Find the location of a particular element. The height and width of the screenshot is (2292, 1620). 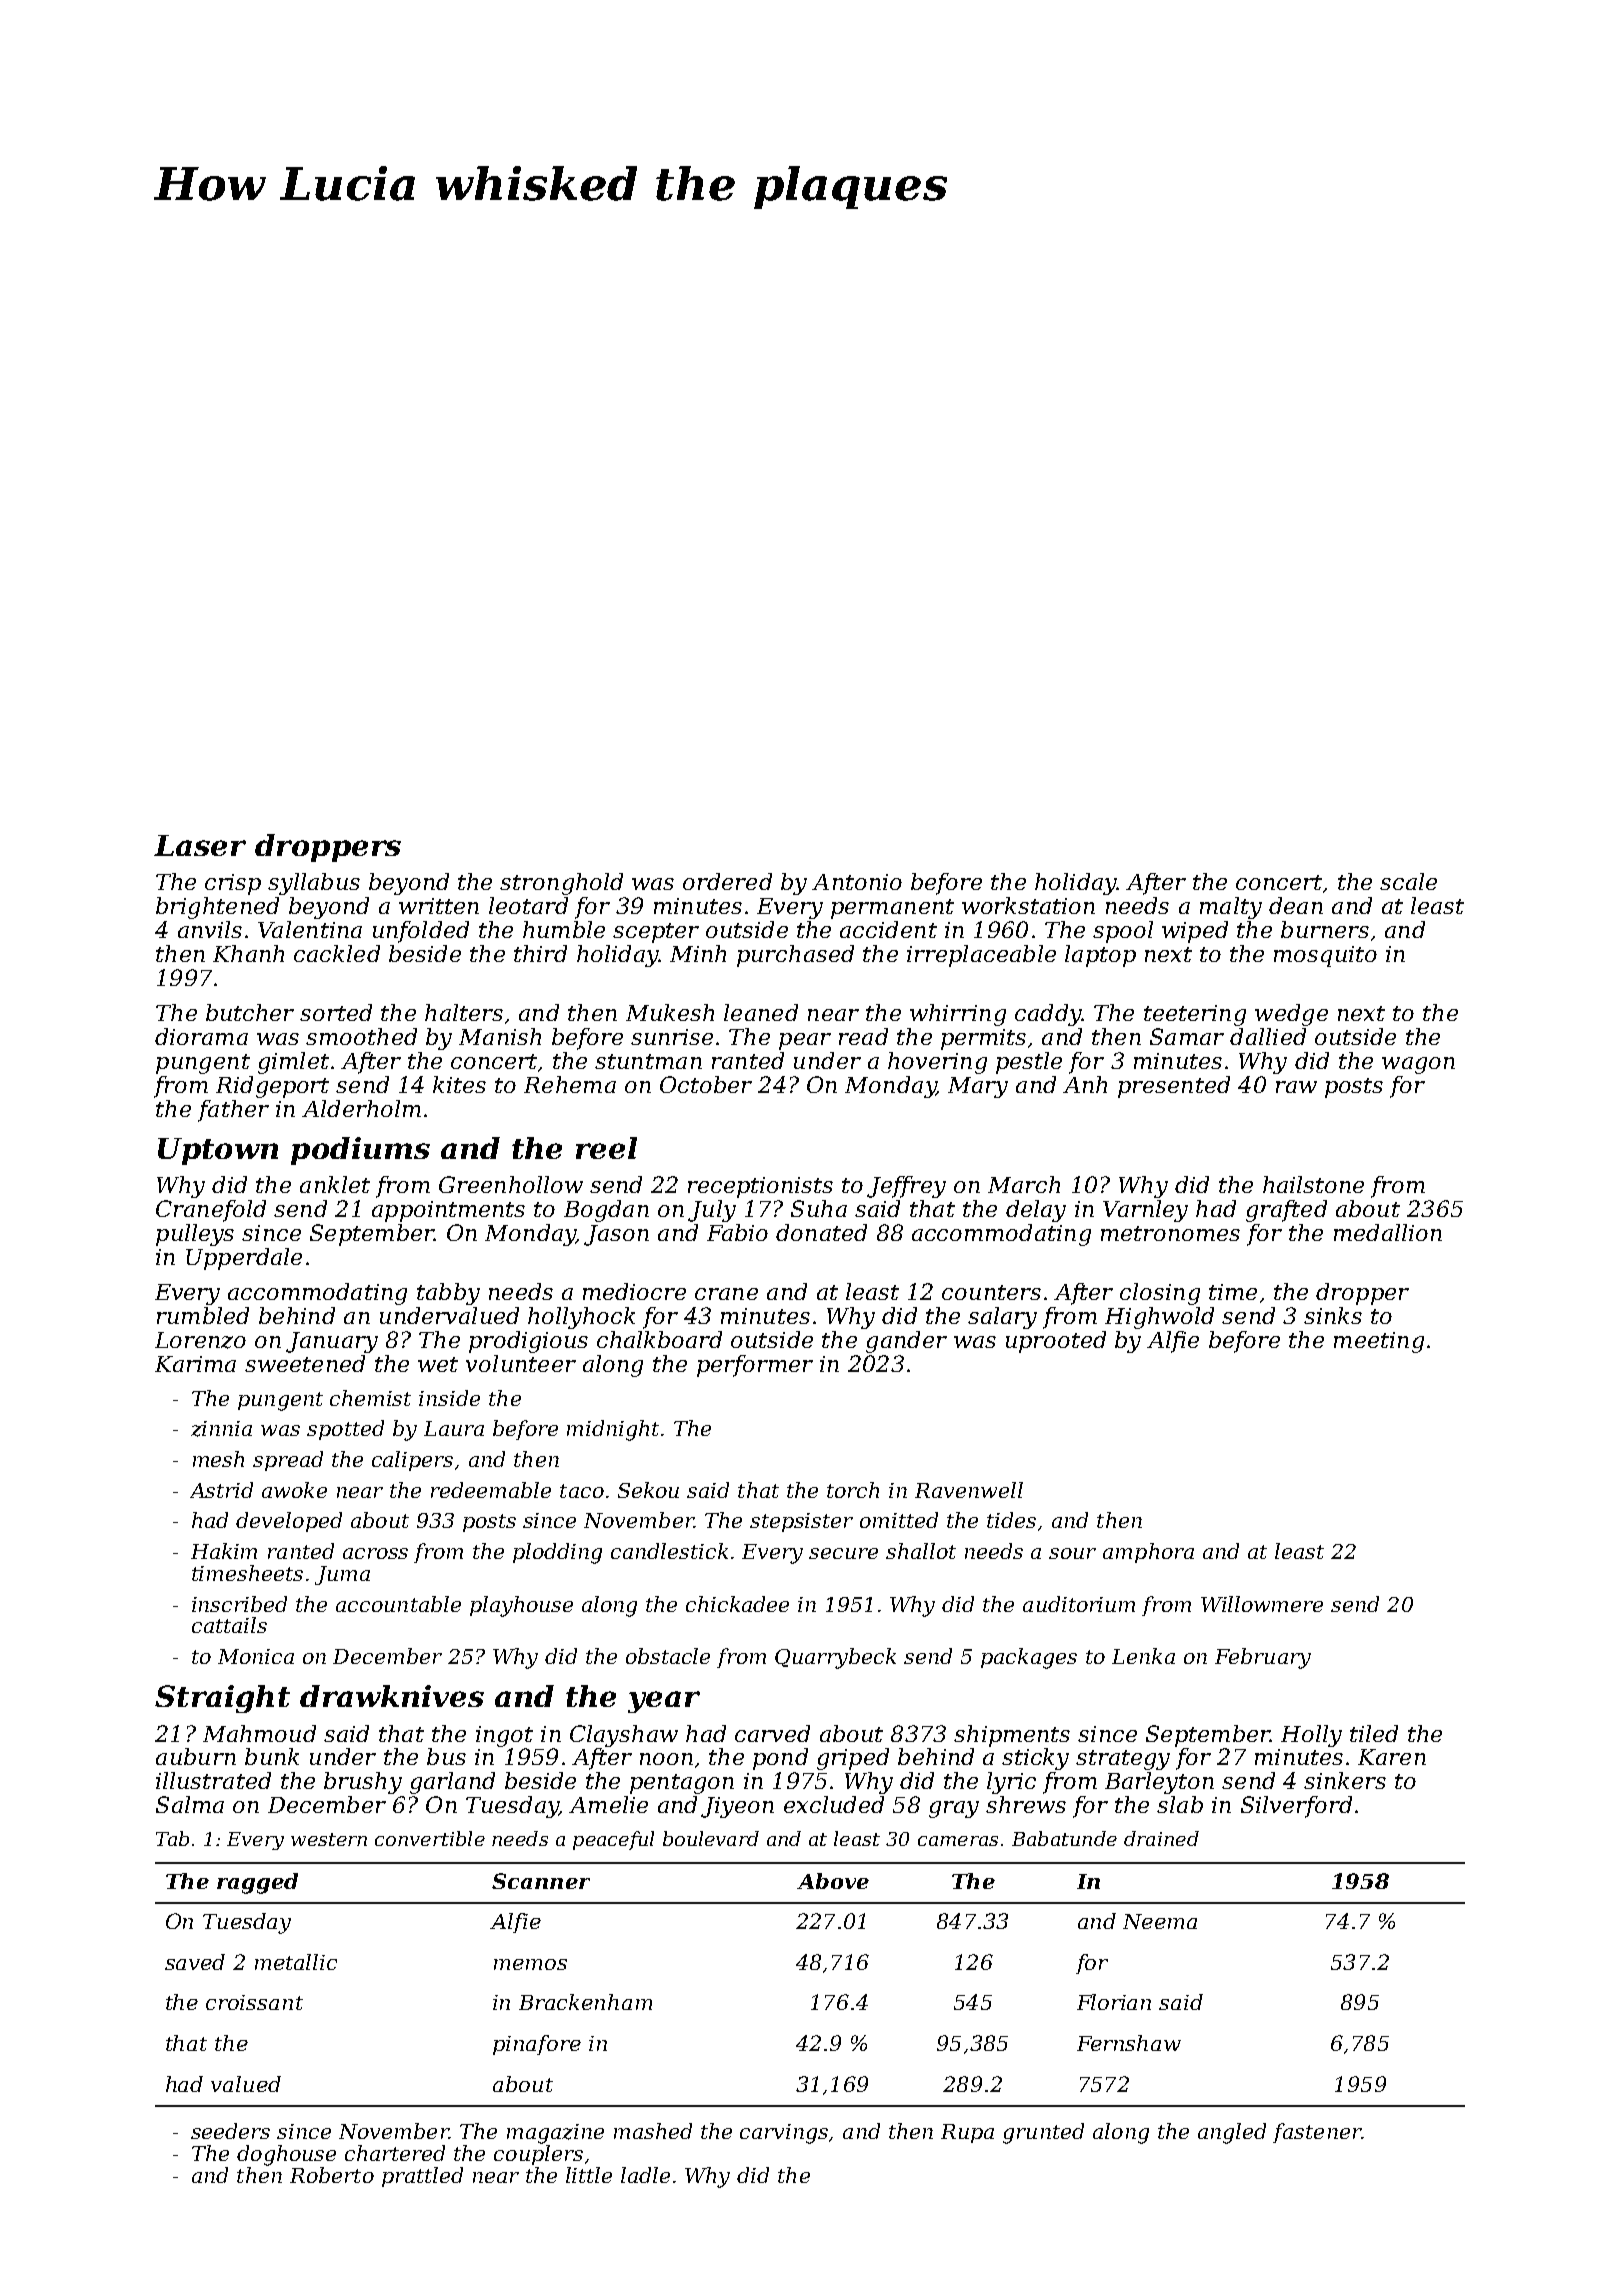

grafted is located at coordinates (1286, 1211).
